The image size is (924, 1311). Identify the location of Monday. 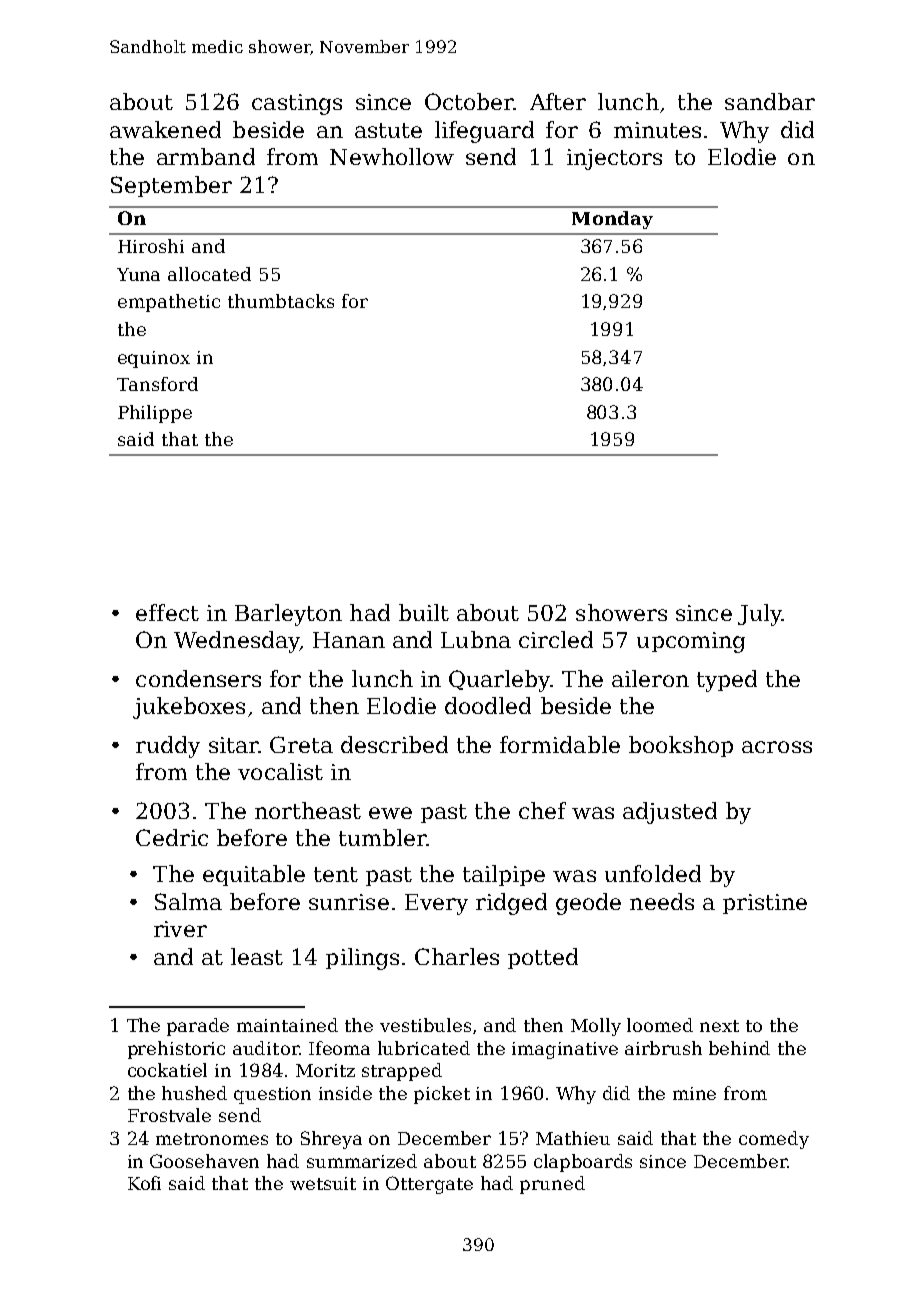
(612, 220).
